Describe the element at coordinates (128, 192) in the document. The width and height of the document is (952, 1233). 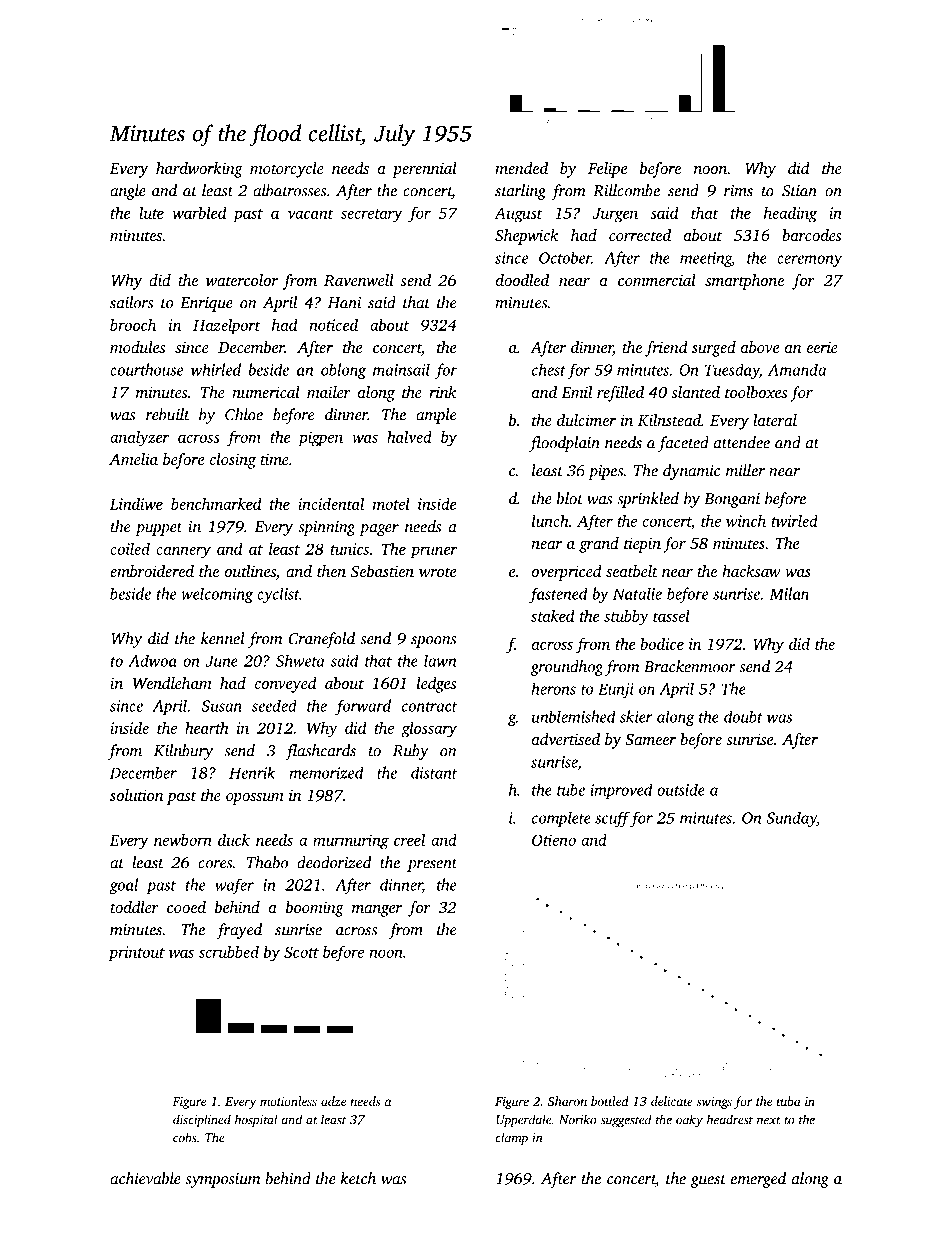
I see `angle` at that location.
